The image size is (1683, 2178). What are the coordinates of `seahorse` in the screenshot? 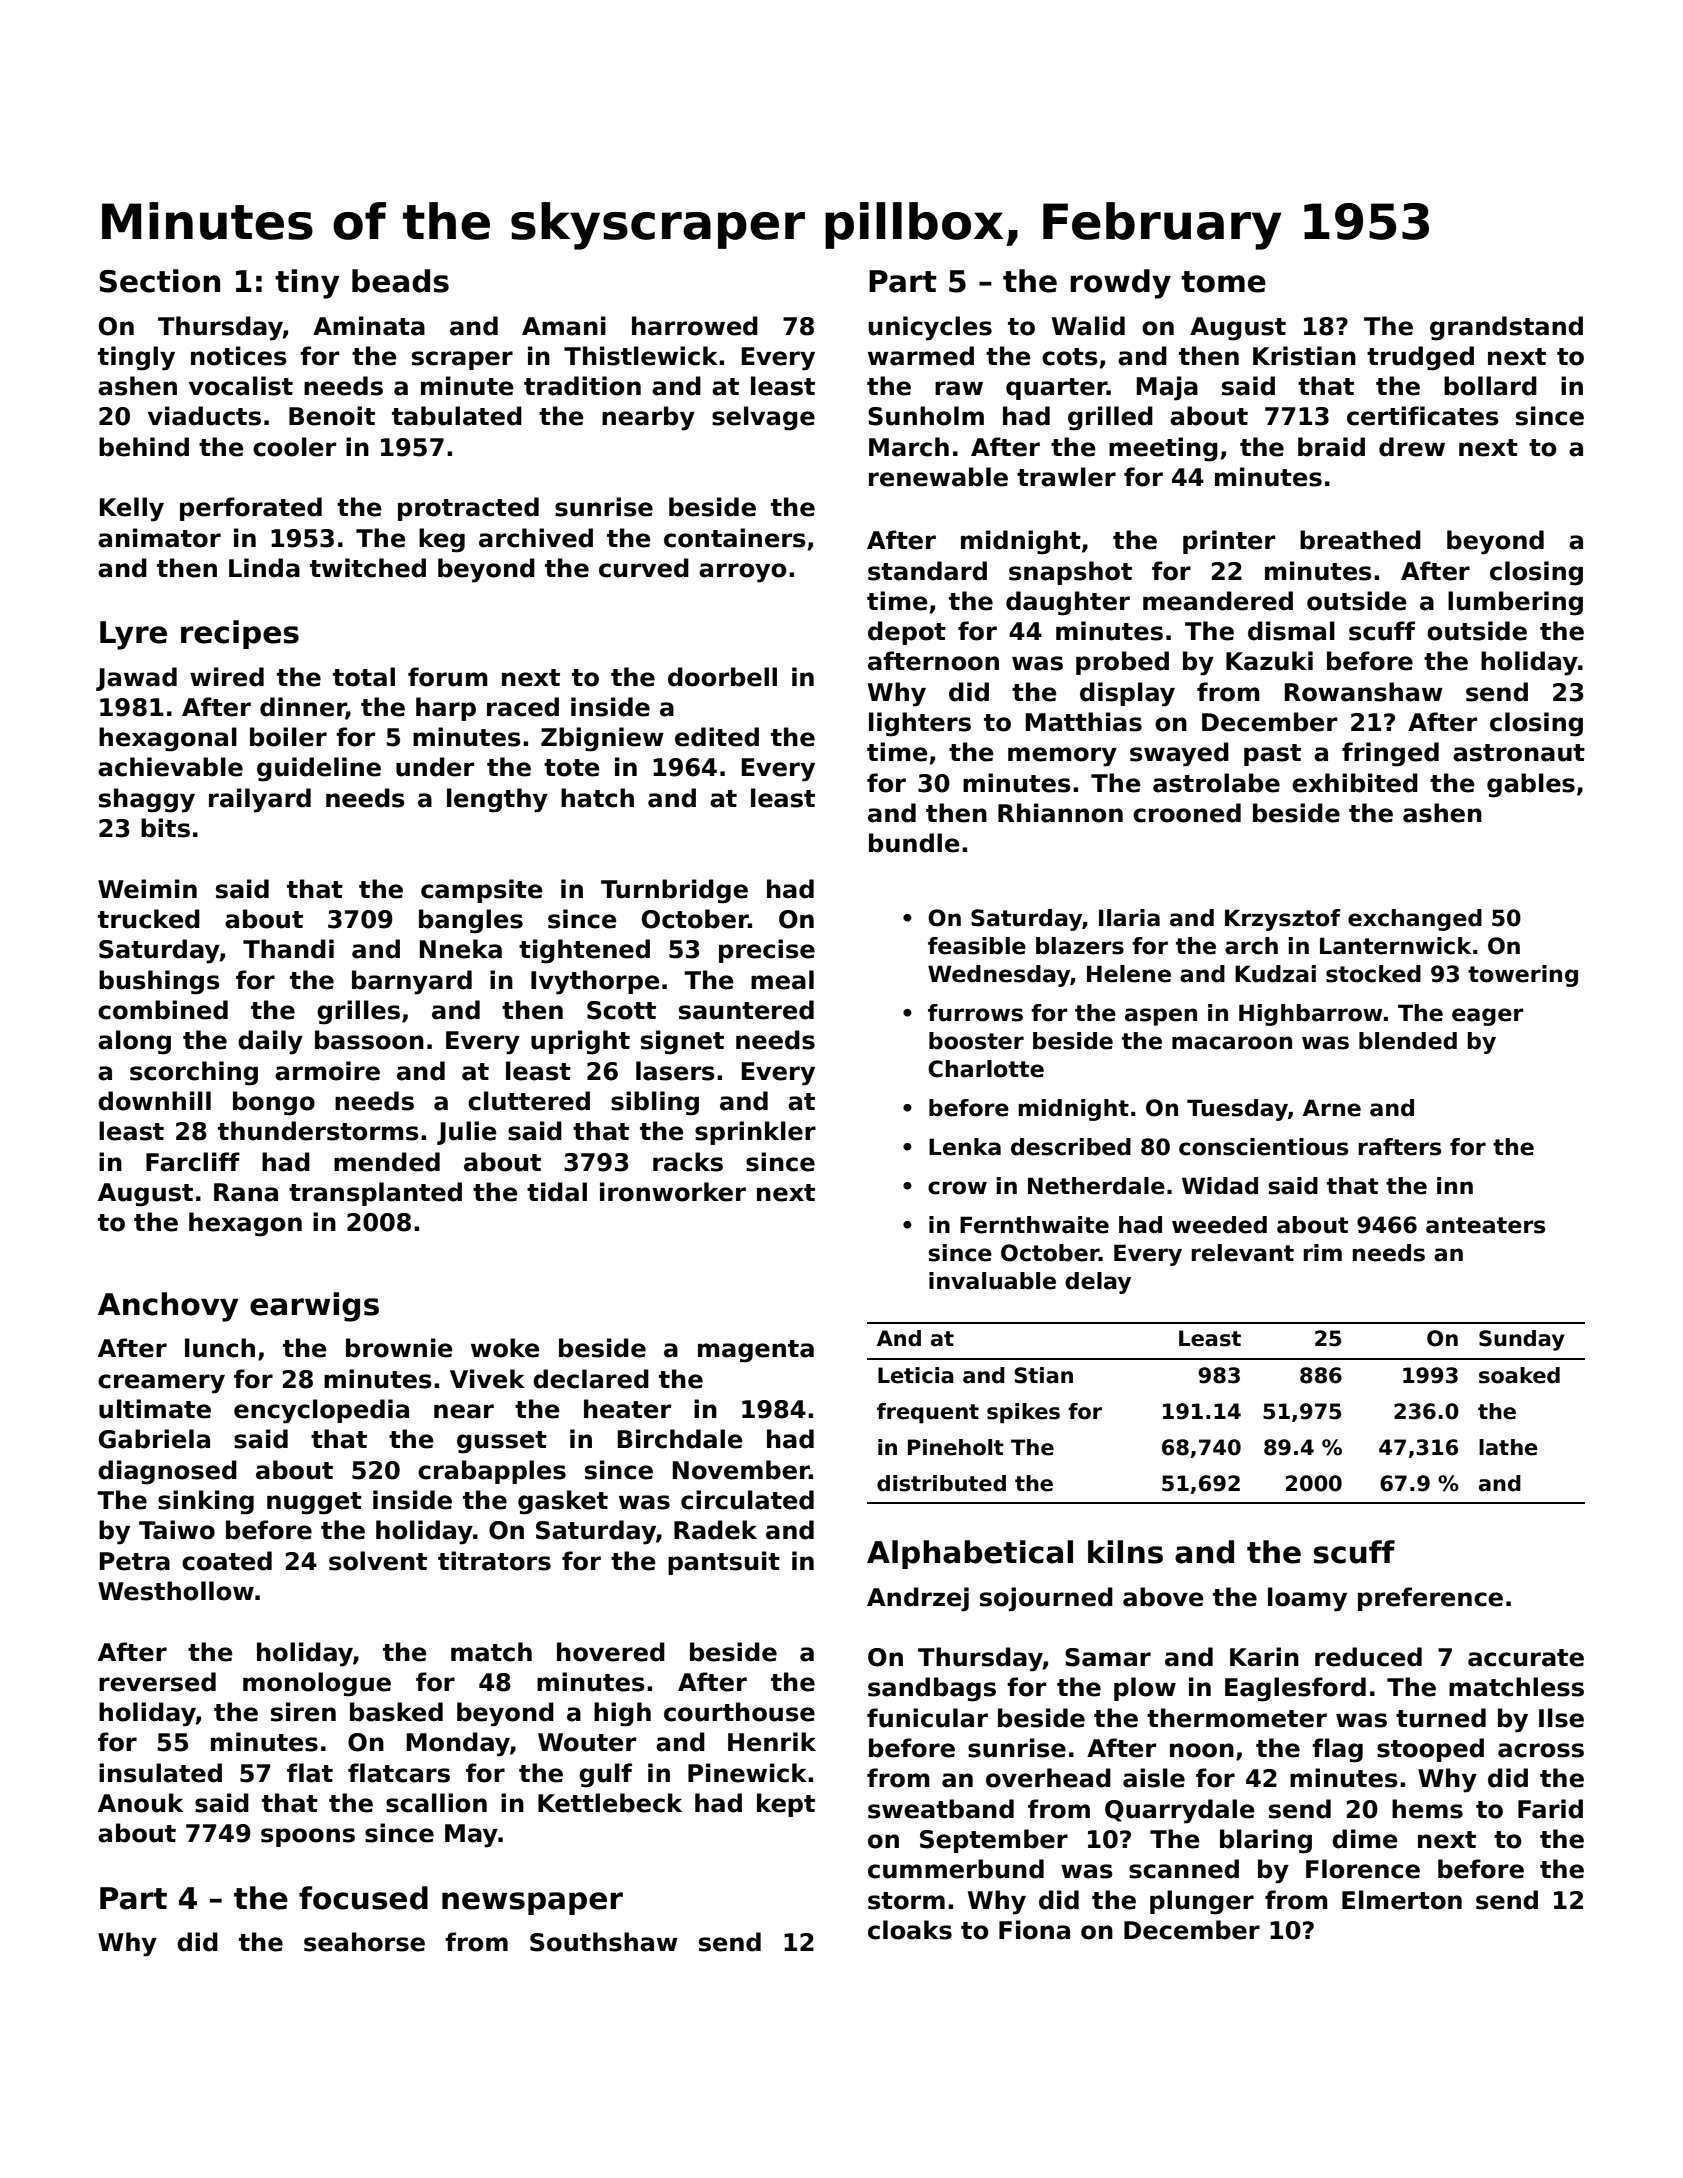 It's located at (364, 1942).
